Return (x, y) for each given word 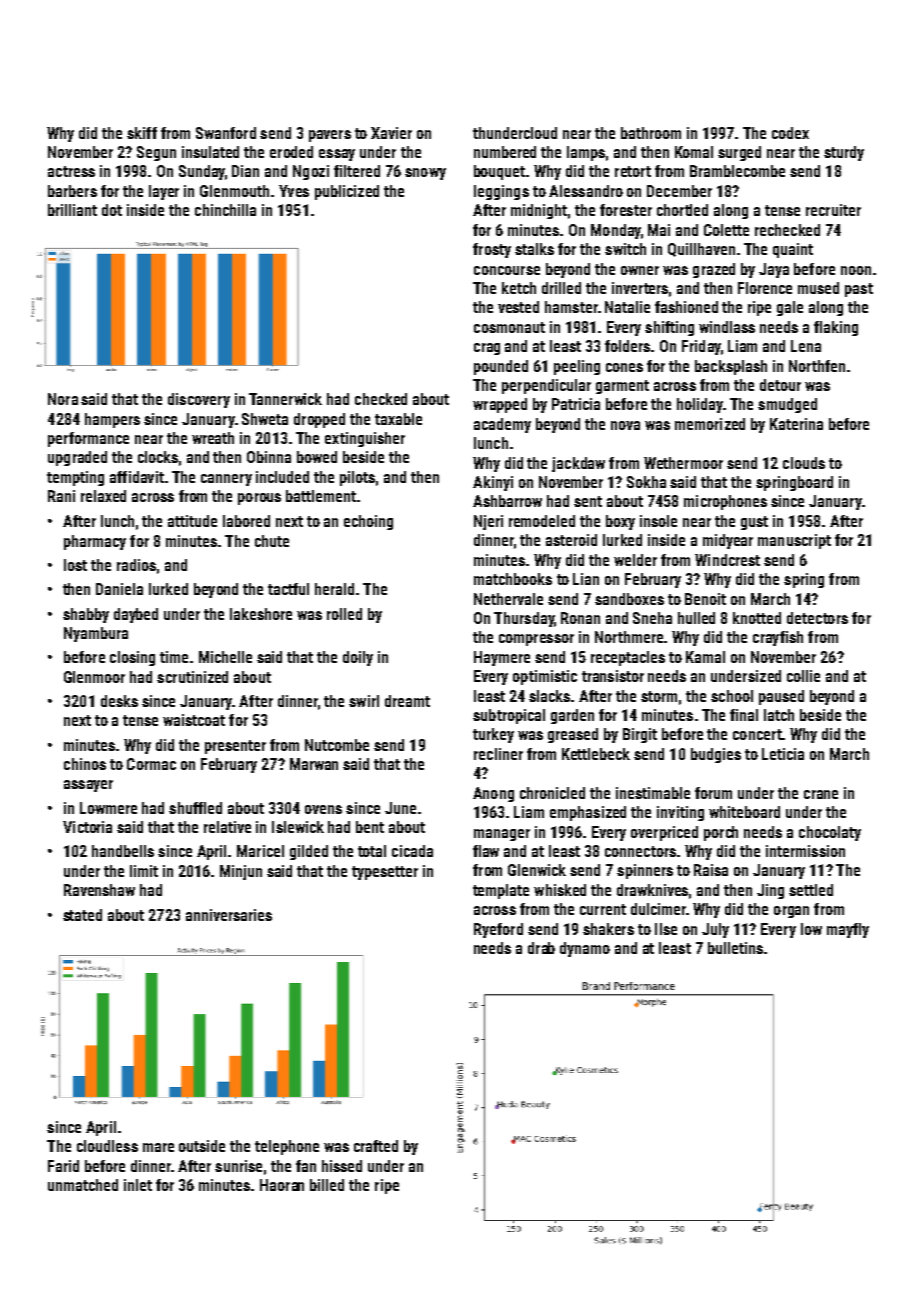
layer (164, 192)
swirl (364, 701)
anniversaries (229, 915)
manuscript (794, 541)
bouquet (499, 172)
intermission (805, 851)
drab (541, 948)
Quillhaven (701, 250)
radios (136, 565)
